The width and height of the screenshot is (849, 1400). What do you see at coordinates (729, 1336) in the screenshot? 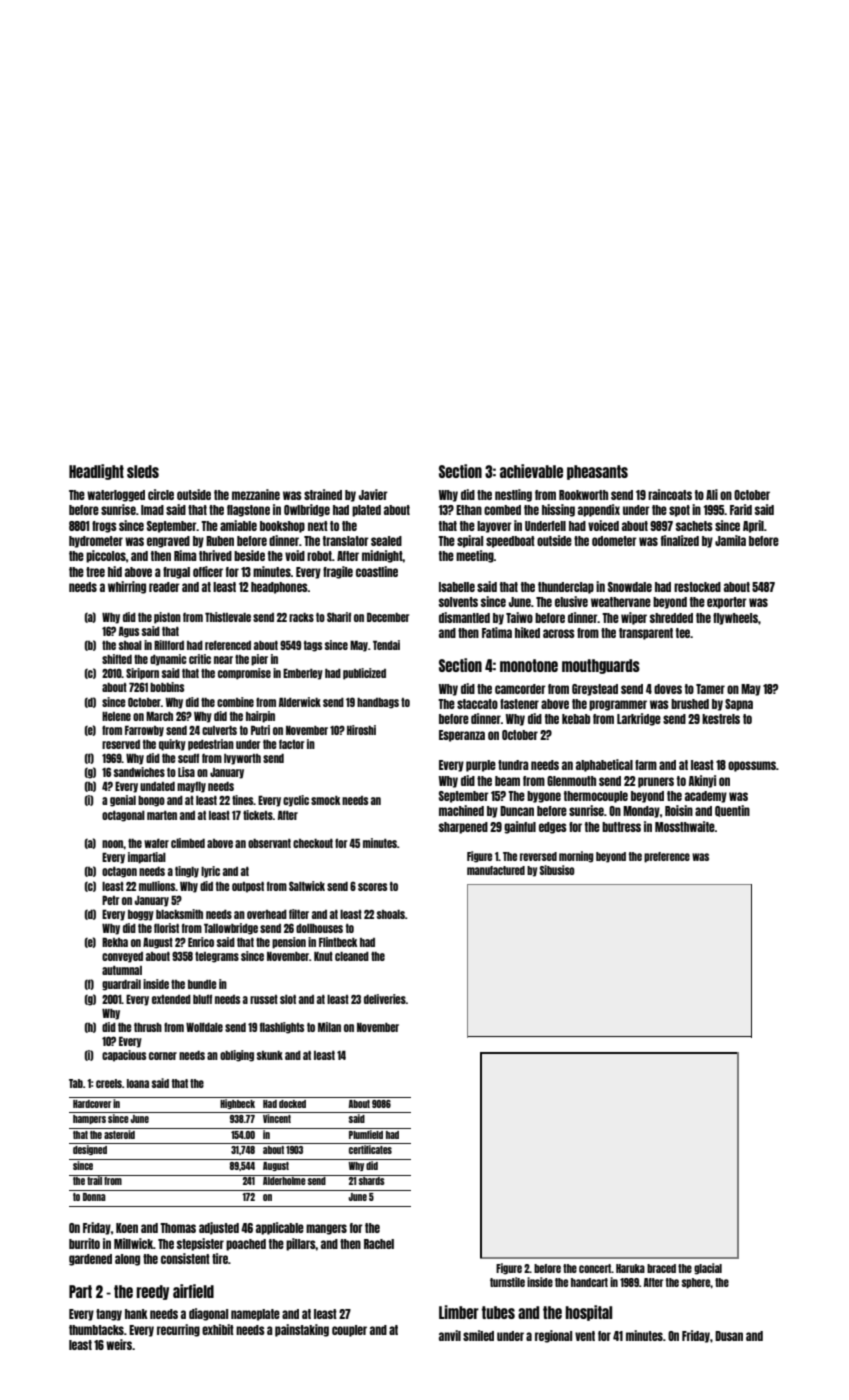
I see `Dusan` at bounding box center [729, 1336].
